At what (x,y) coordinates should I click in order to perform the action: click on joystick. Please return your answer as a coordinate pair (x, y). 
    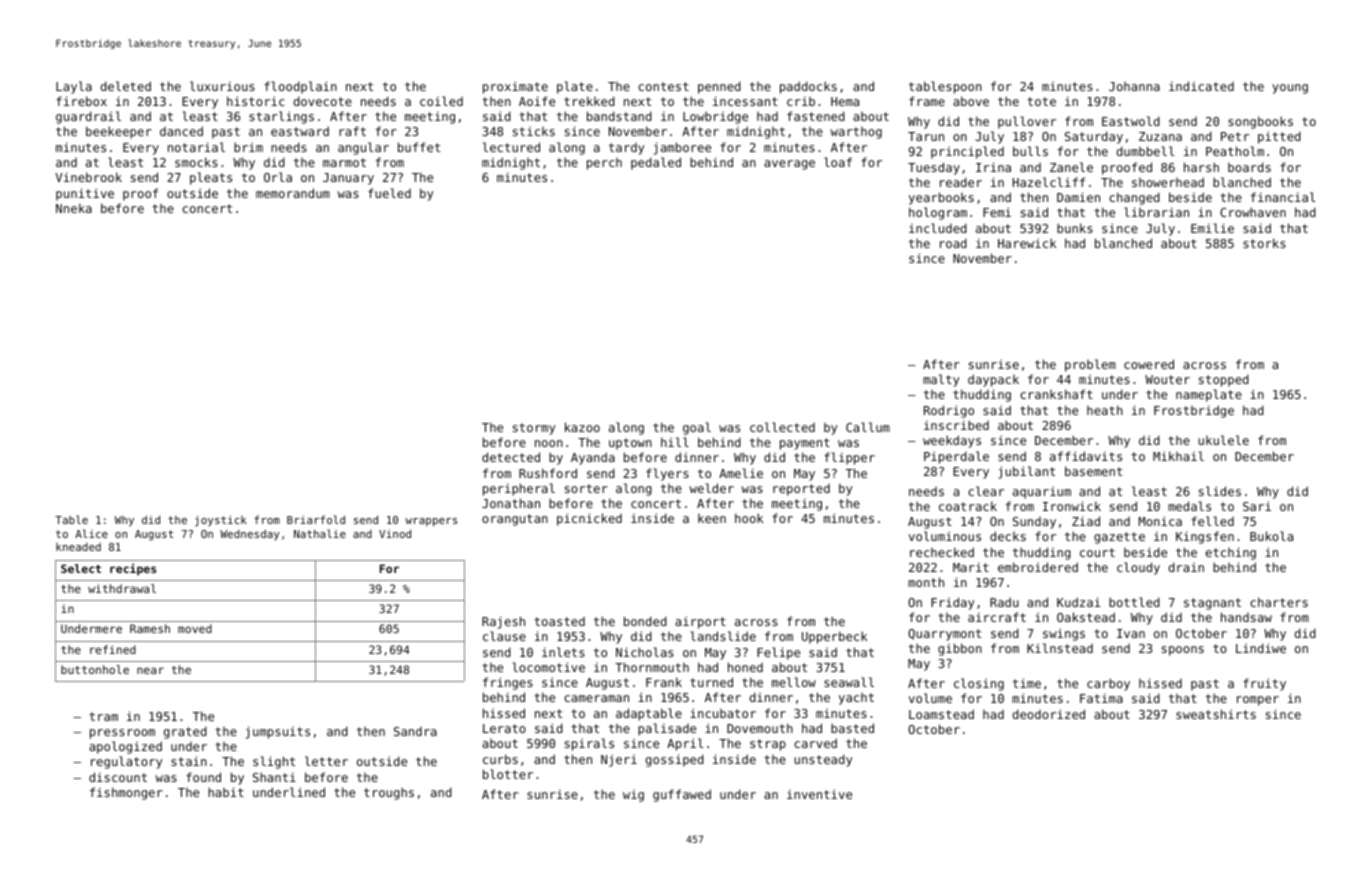
    Looking at the image, I should click on (221, 521).
